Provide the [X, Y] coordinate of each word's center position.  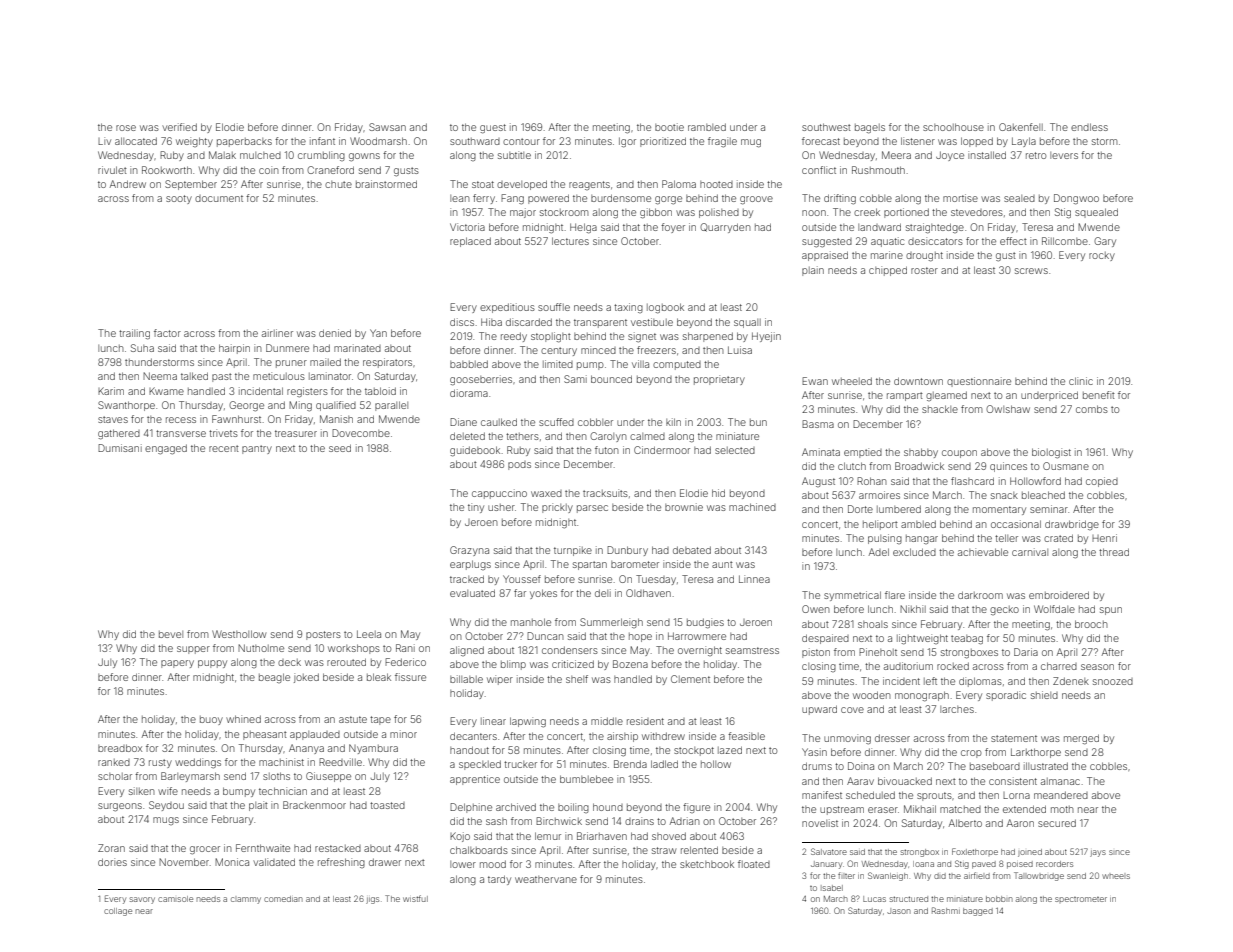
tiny [476, 508]
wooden [872, 695]
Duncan [545, 636]
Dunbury [627, 551]
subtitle [514, 155]
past [222, 377]
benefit [1099, 395]
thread [1114, 552]
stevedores [977, 212]
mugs [166, 821]
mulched [260, 155]
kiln [673, 422]
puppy [212, 664]
